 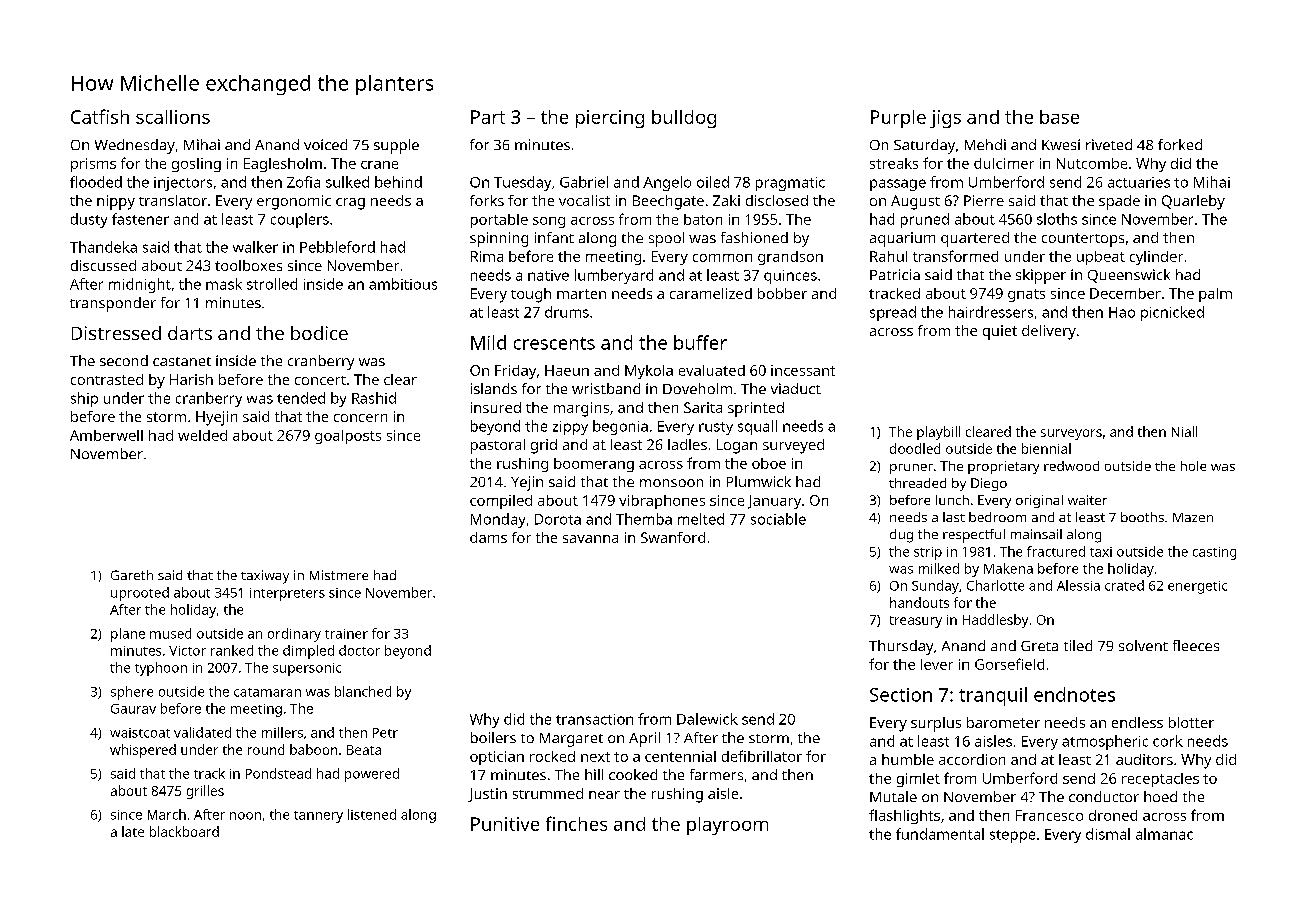 What do you see at coordinates (898, 185) in the screenshot?
I see `passage` at bounding box center [898, 185].
